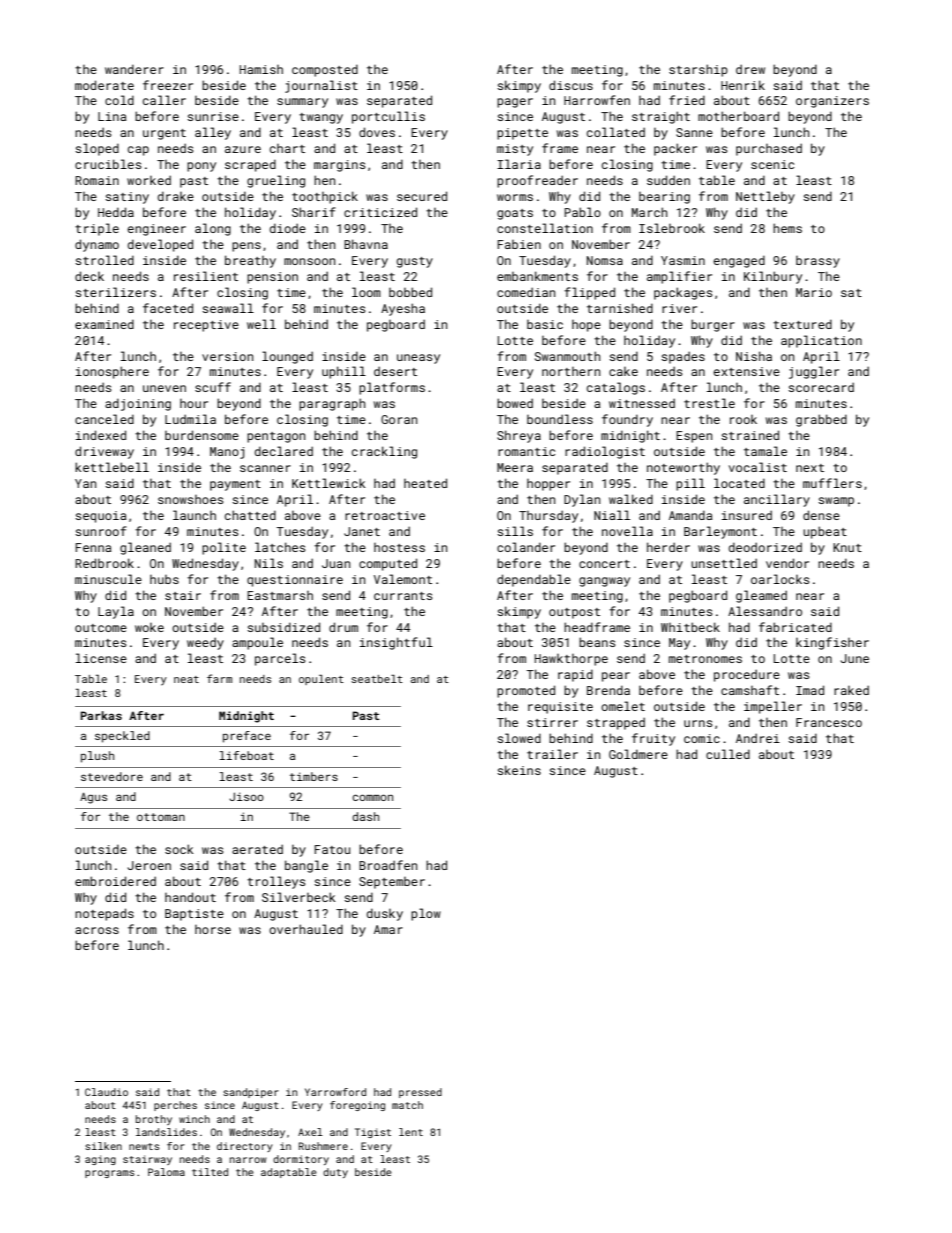 This screenshot has height=1233, width=952. I want to click on duty, so click(335, 1173).
